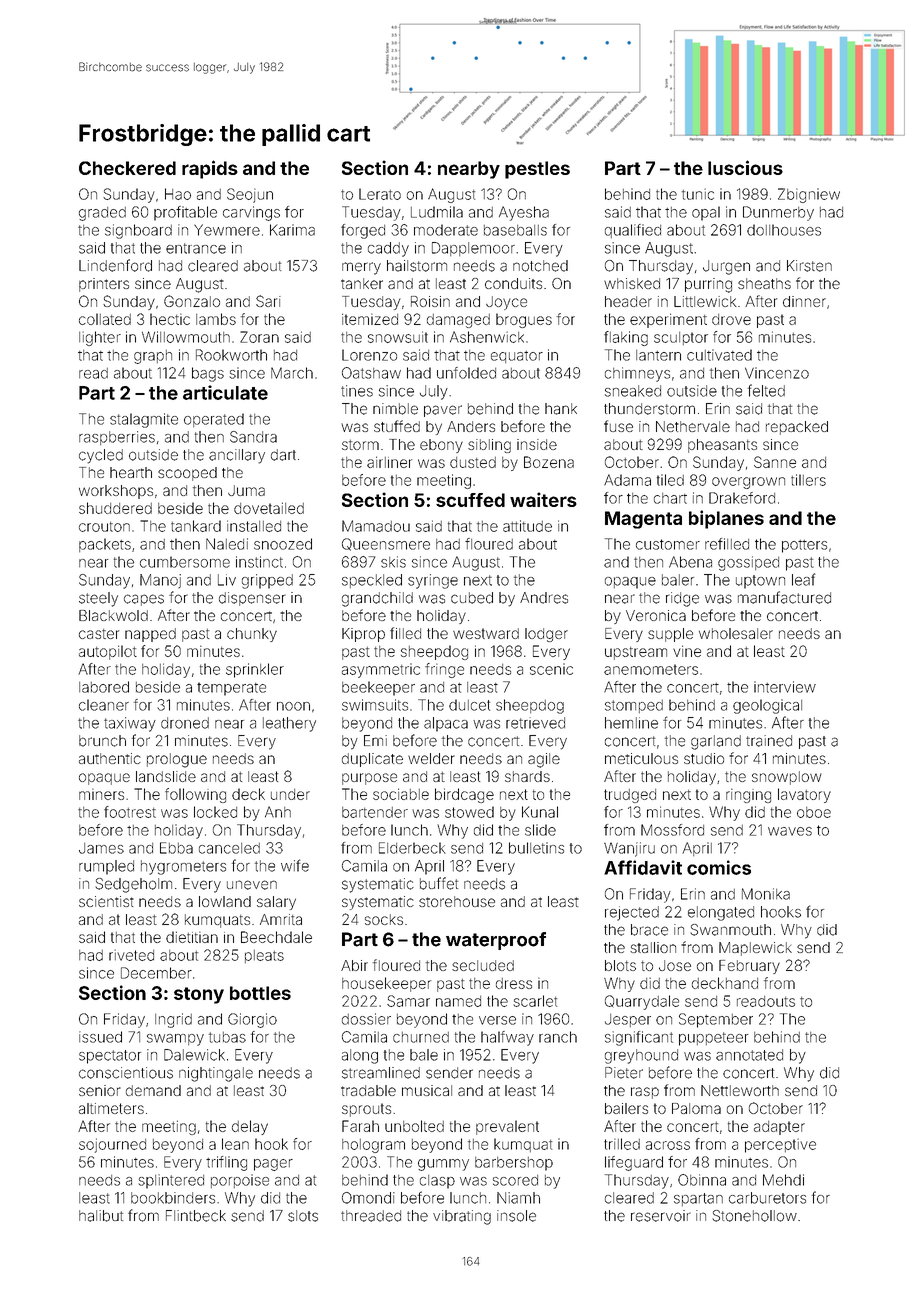 The width and height of the screenshot is (924, 1308). I want to click on equator, so click(517, 357).
